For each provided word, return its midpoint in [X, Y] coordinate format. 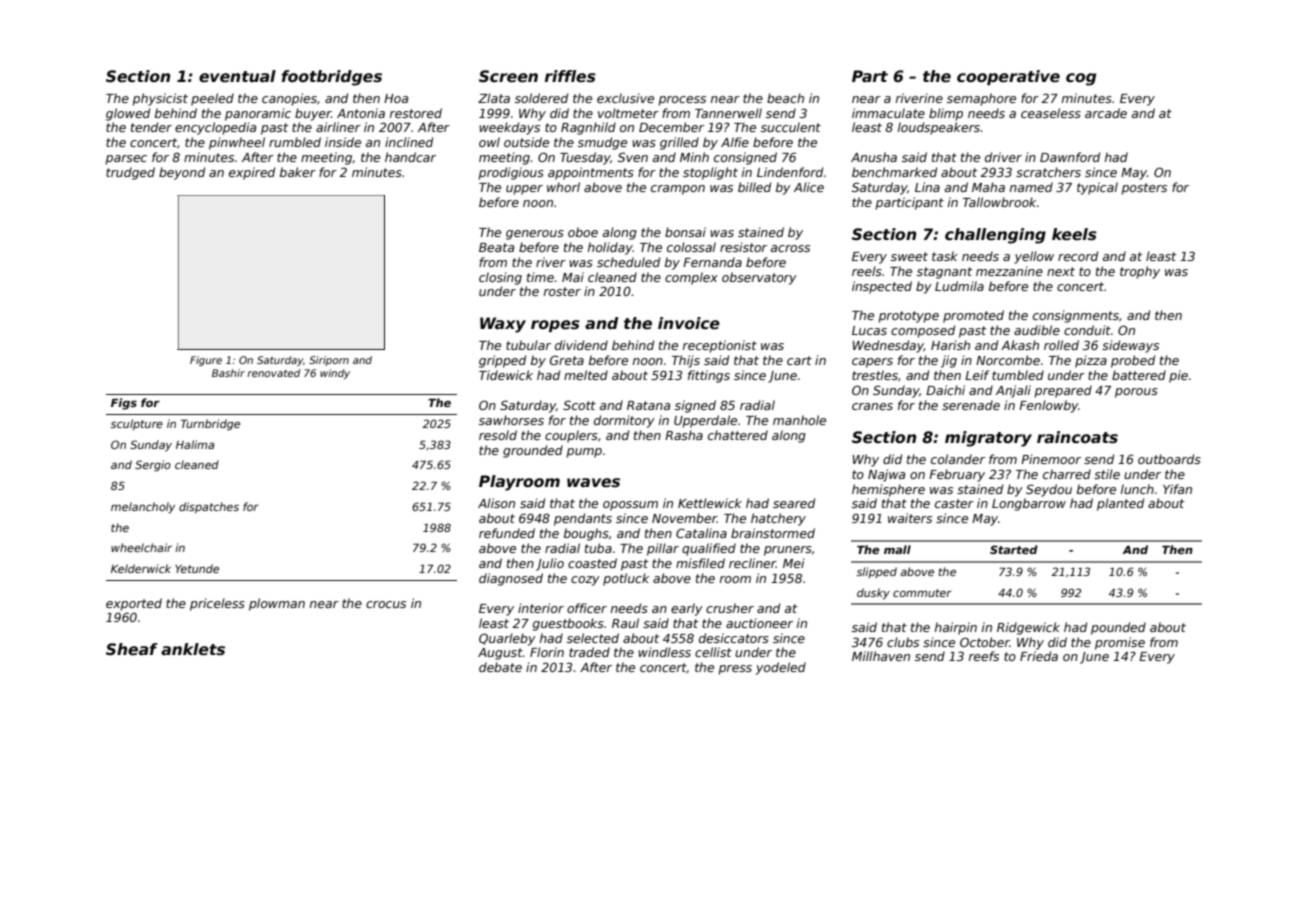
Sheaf [132, 649]
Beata [496, 247]
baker [298, 172]
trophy [1140, 272]
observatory [759, 278]
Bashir [228, 373]
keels [1074, 234]
